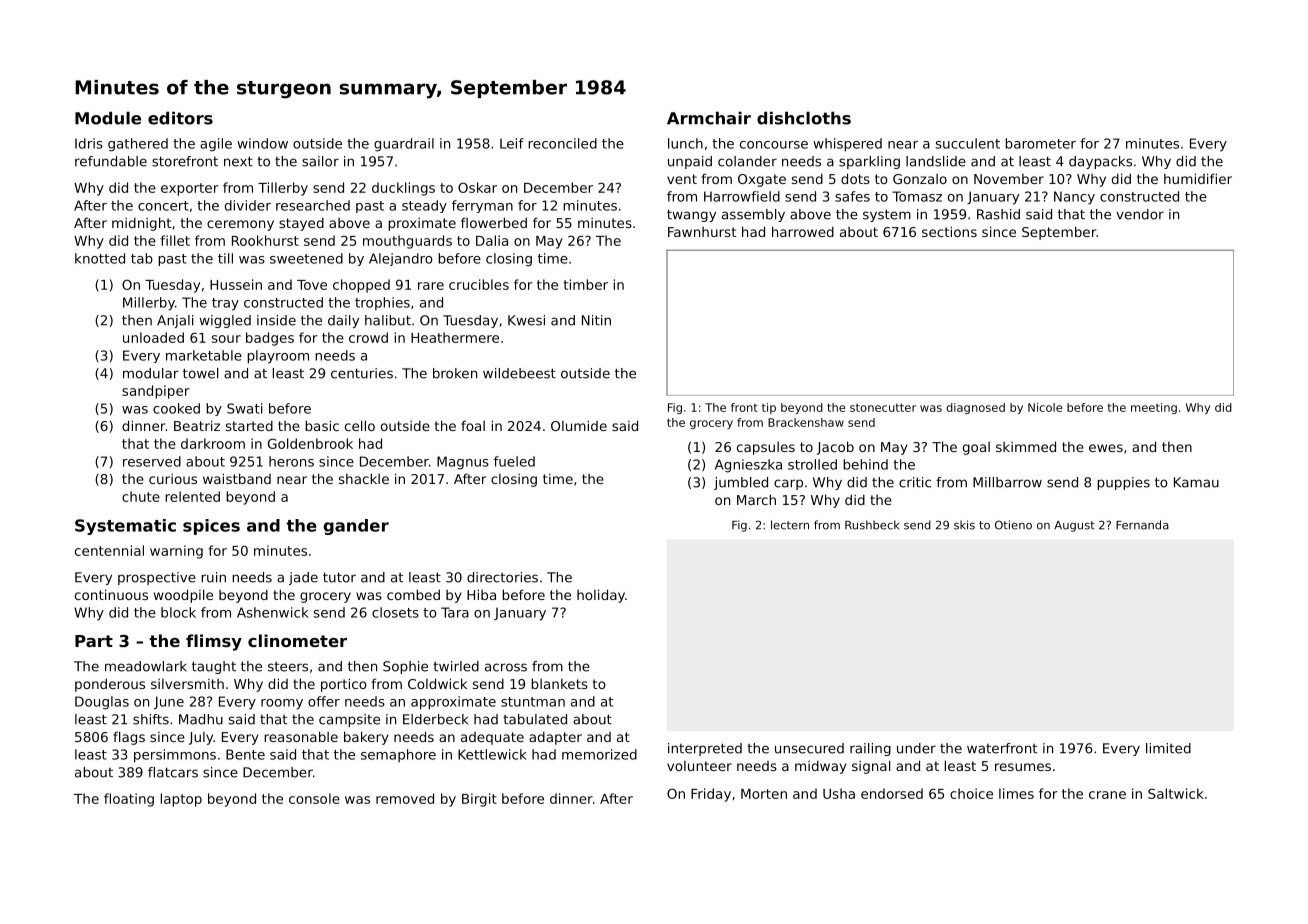 Image resolution: width=1308 pixels, height=924 pixels. I want to click on Nitin, so click(596, 320).
